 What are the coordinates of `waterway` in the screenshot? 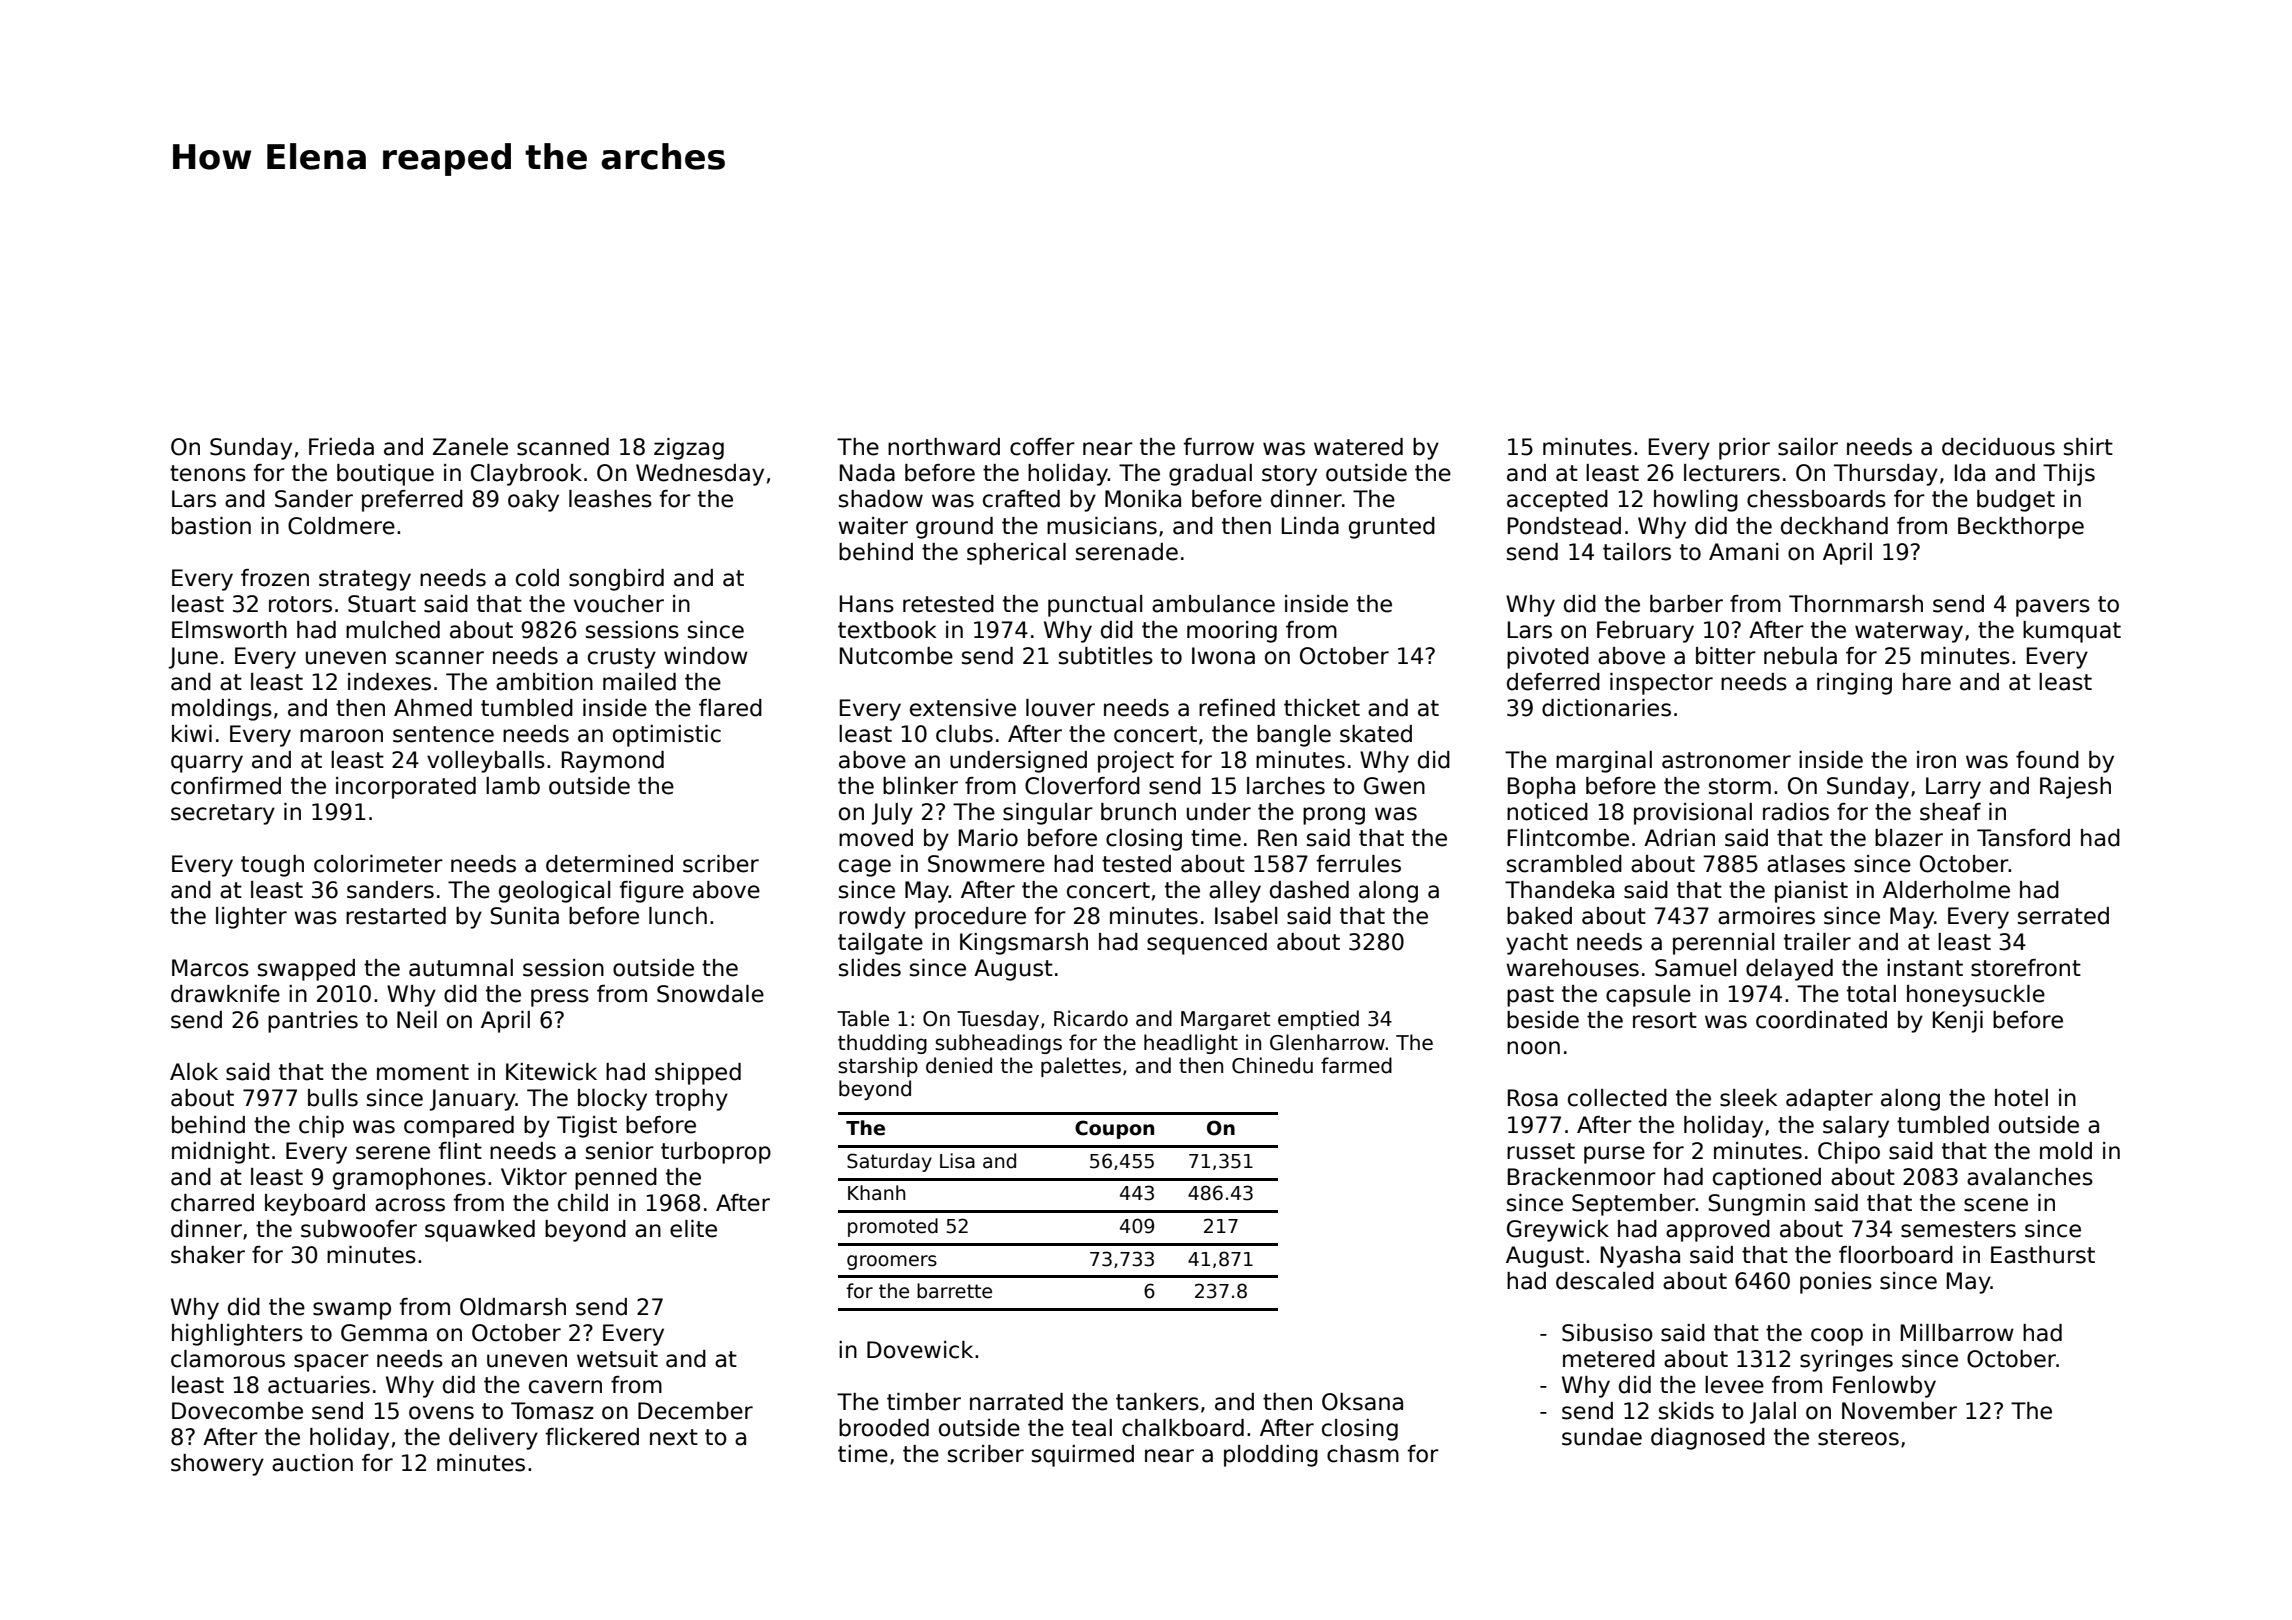 It's located at (1909, 632).
